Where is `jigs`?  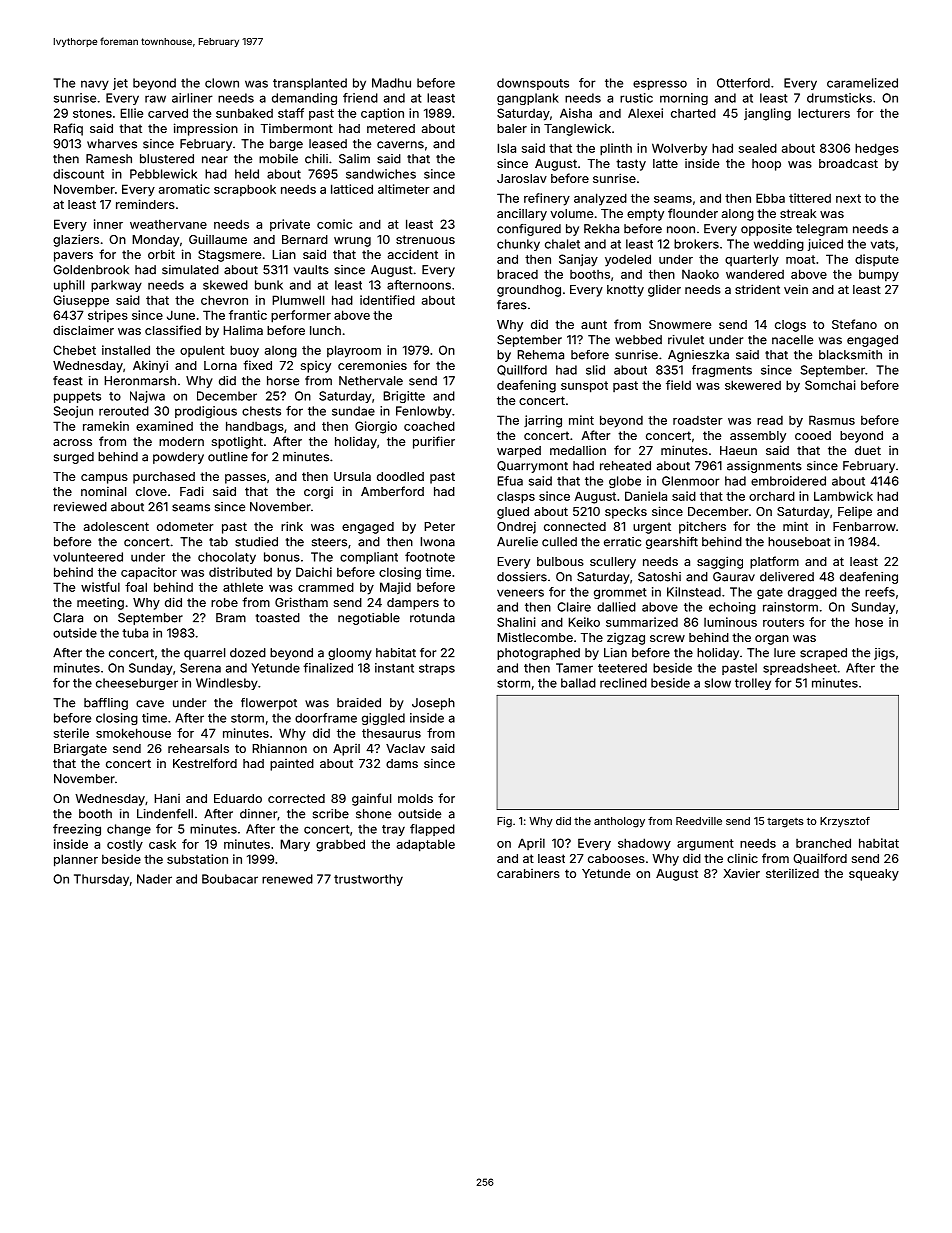
jigs is located at coordinates (884, 654).
